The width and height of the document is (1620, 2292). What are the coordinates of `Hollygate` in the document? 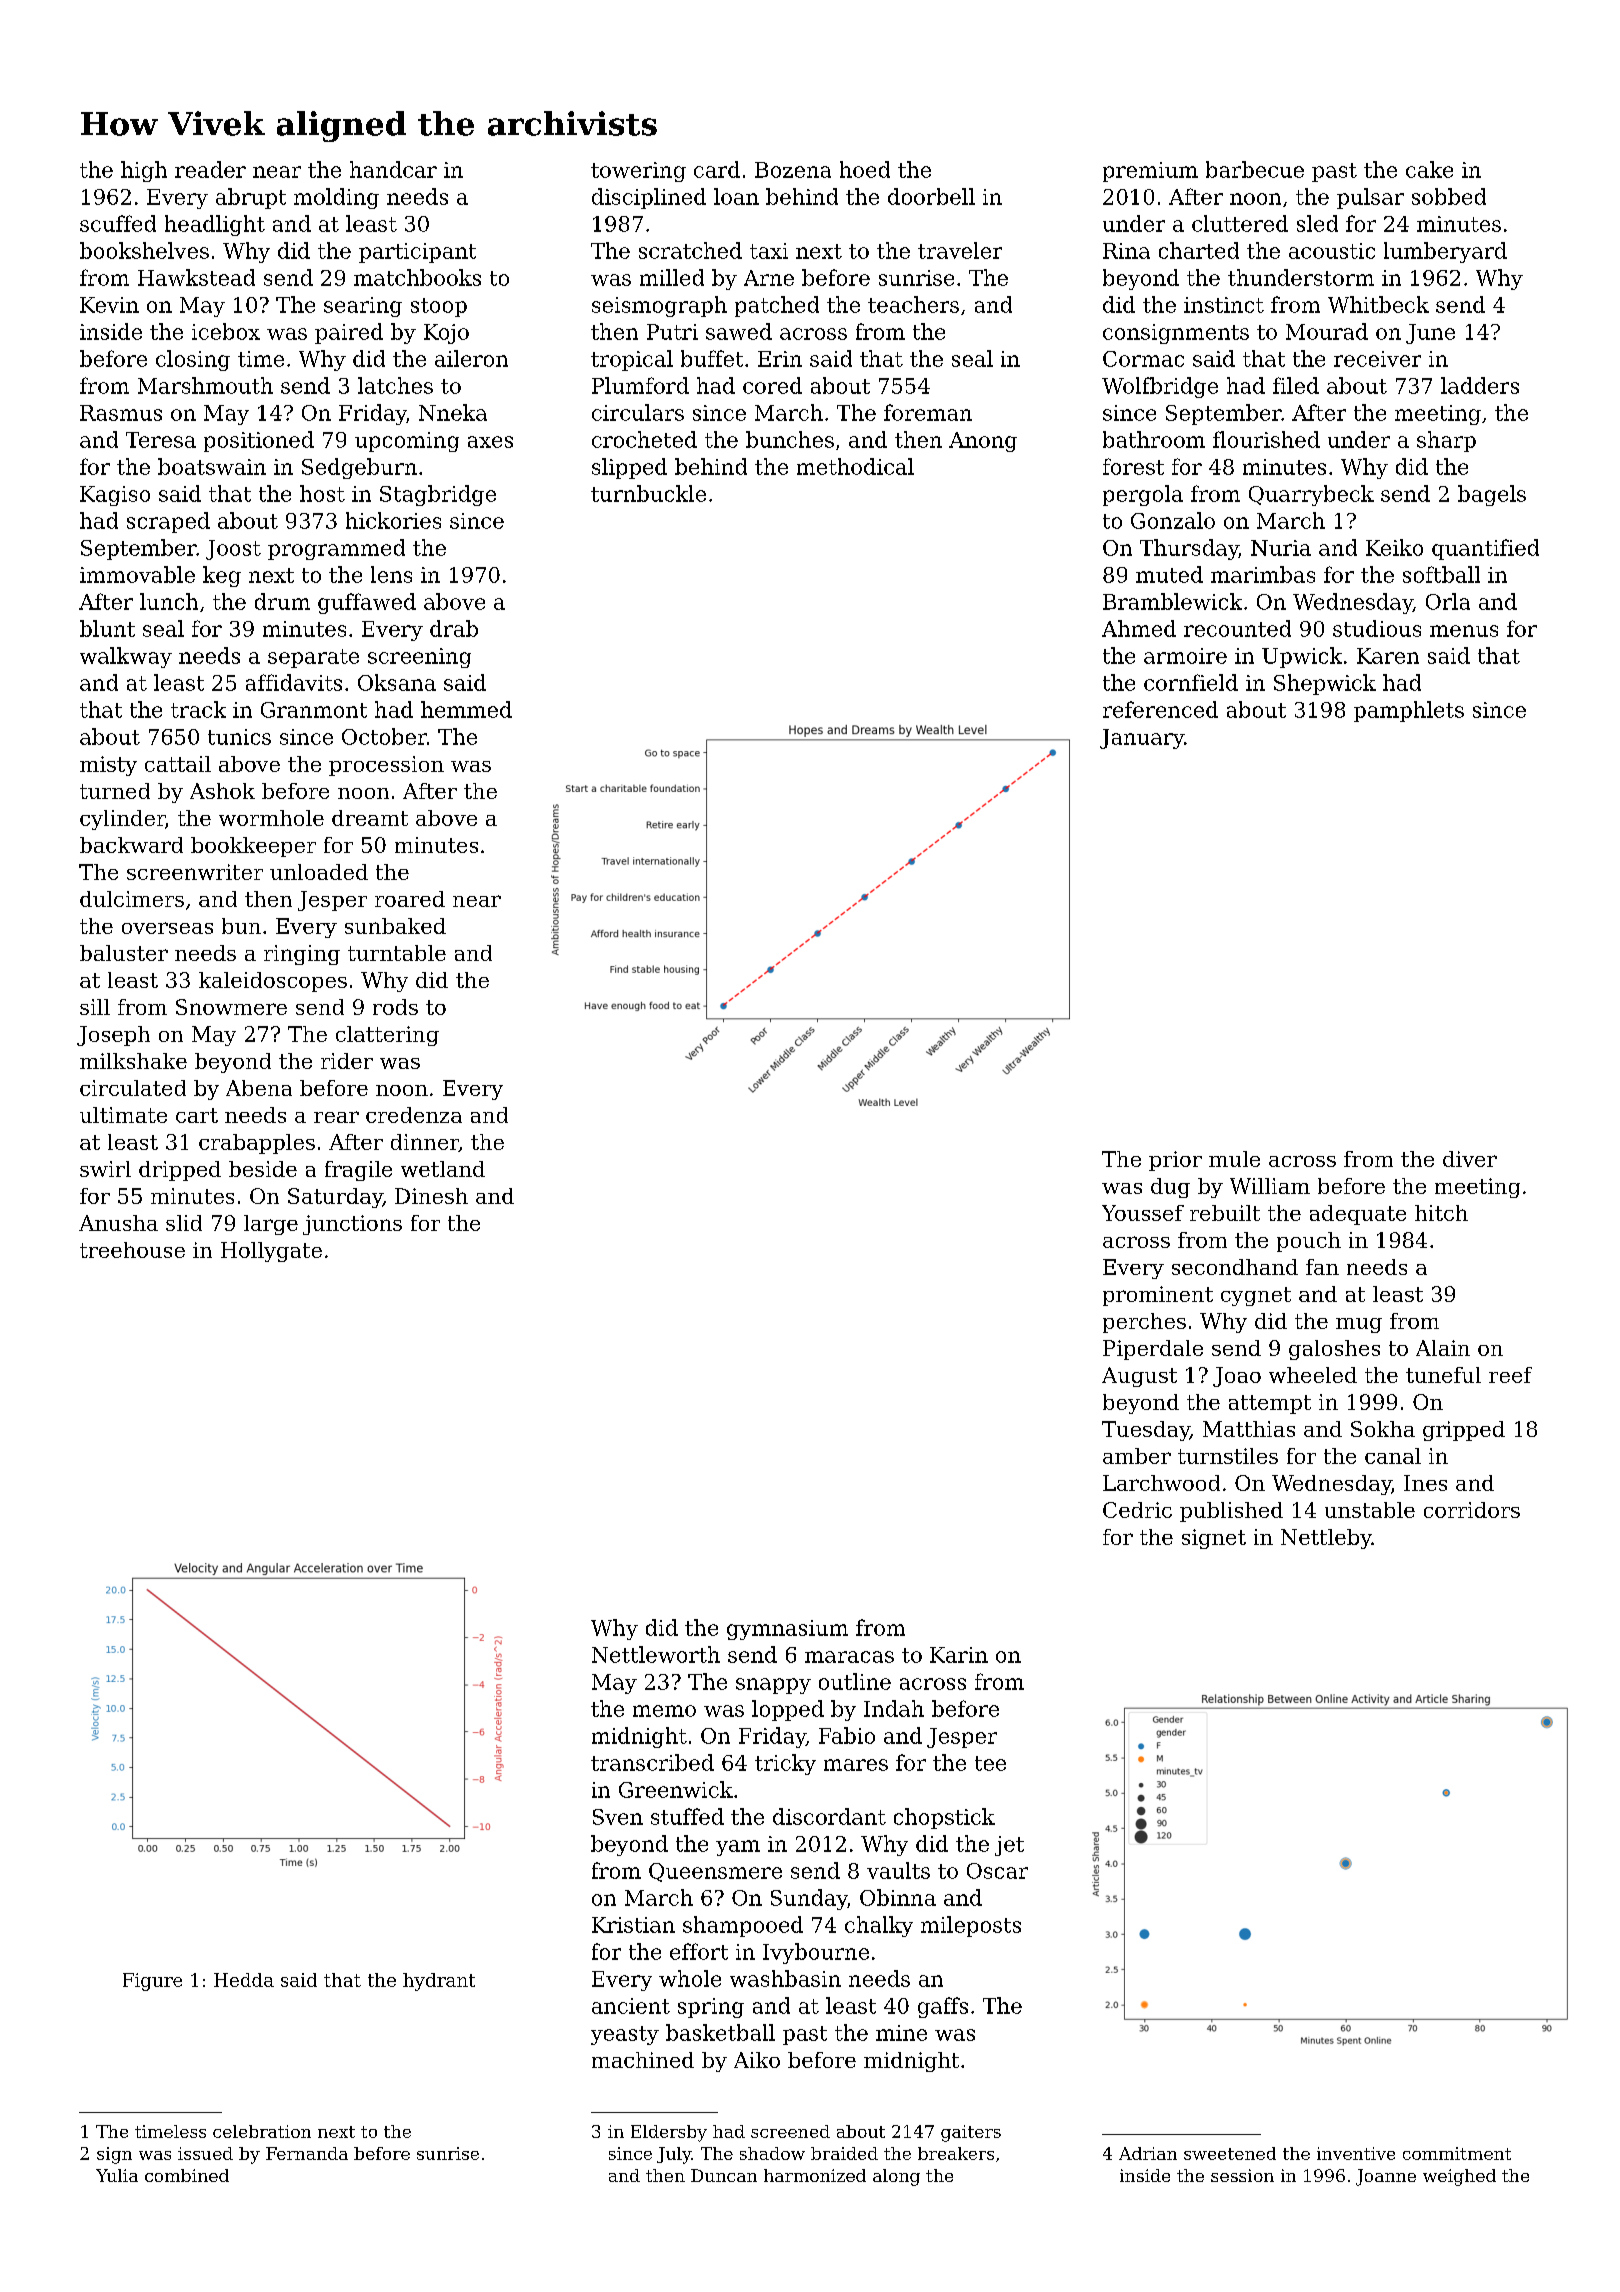 It's located at (271, 1252).
